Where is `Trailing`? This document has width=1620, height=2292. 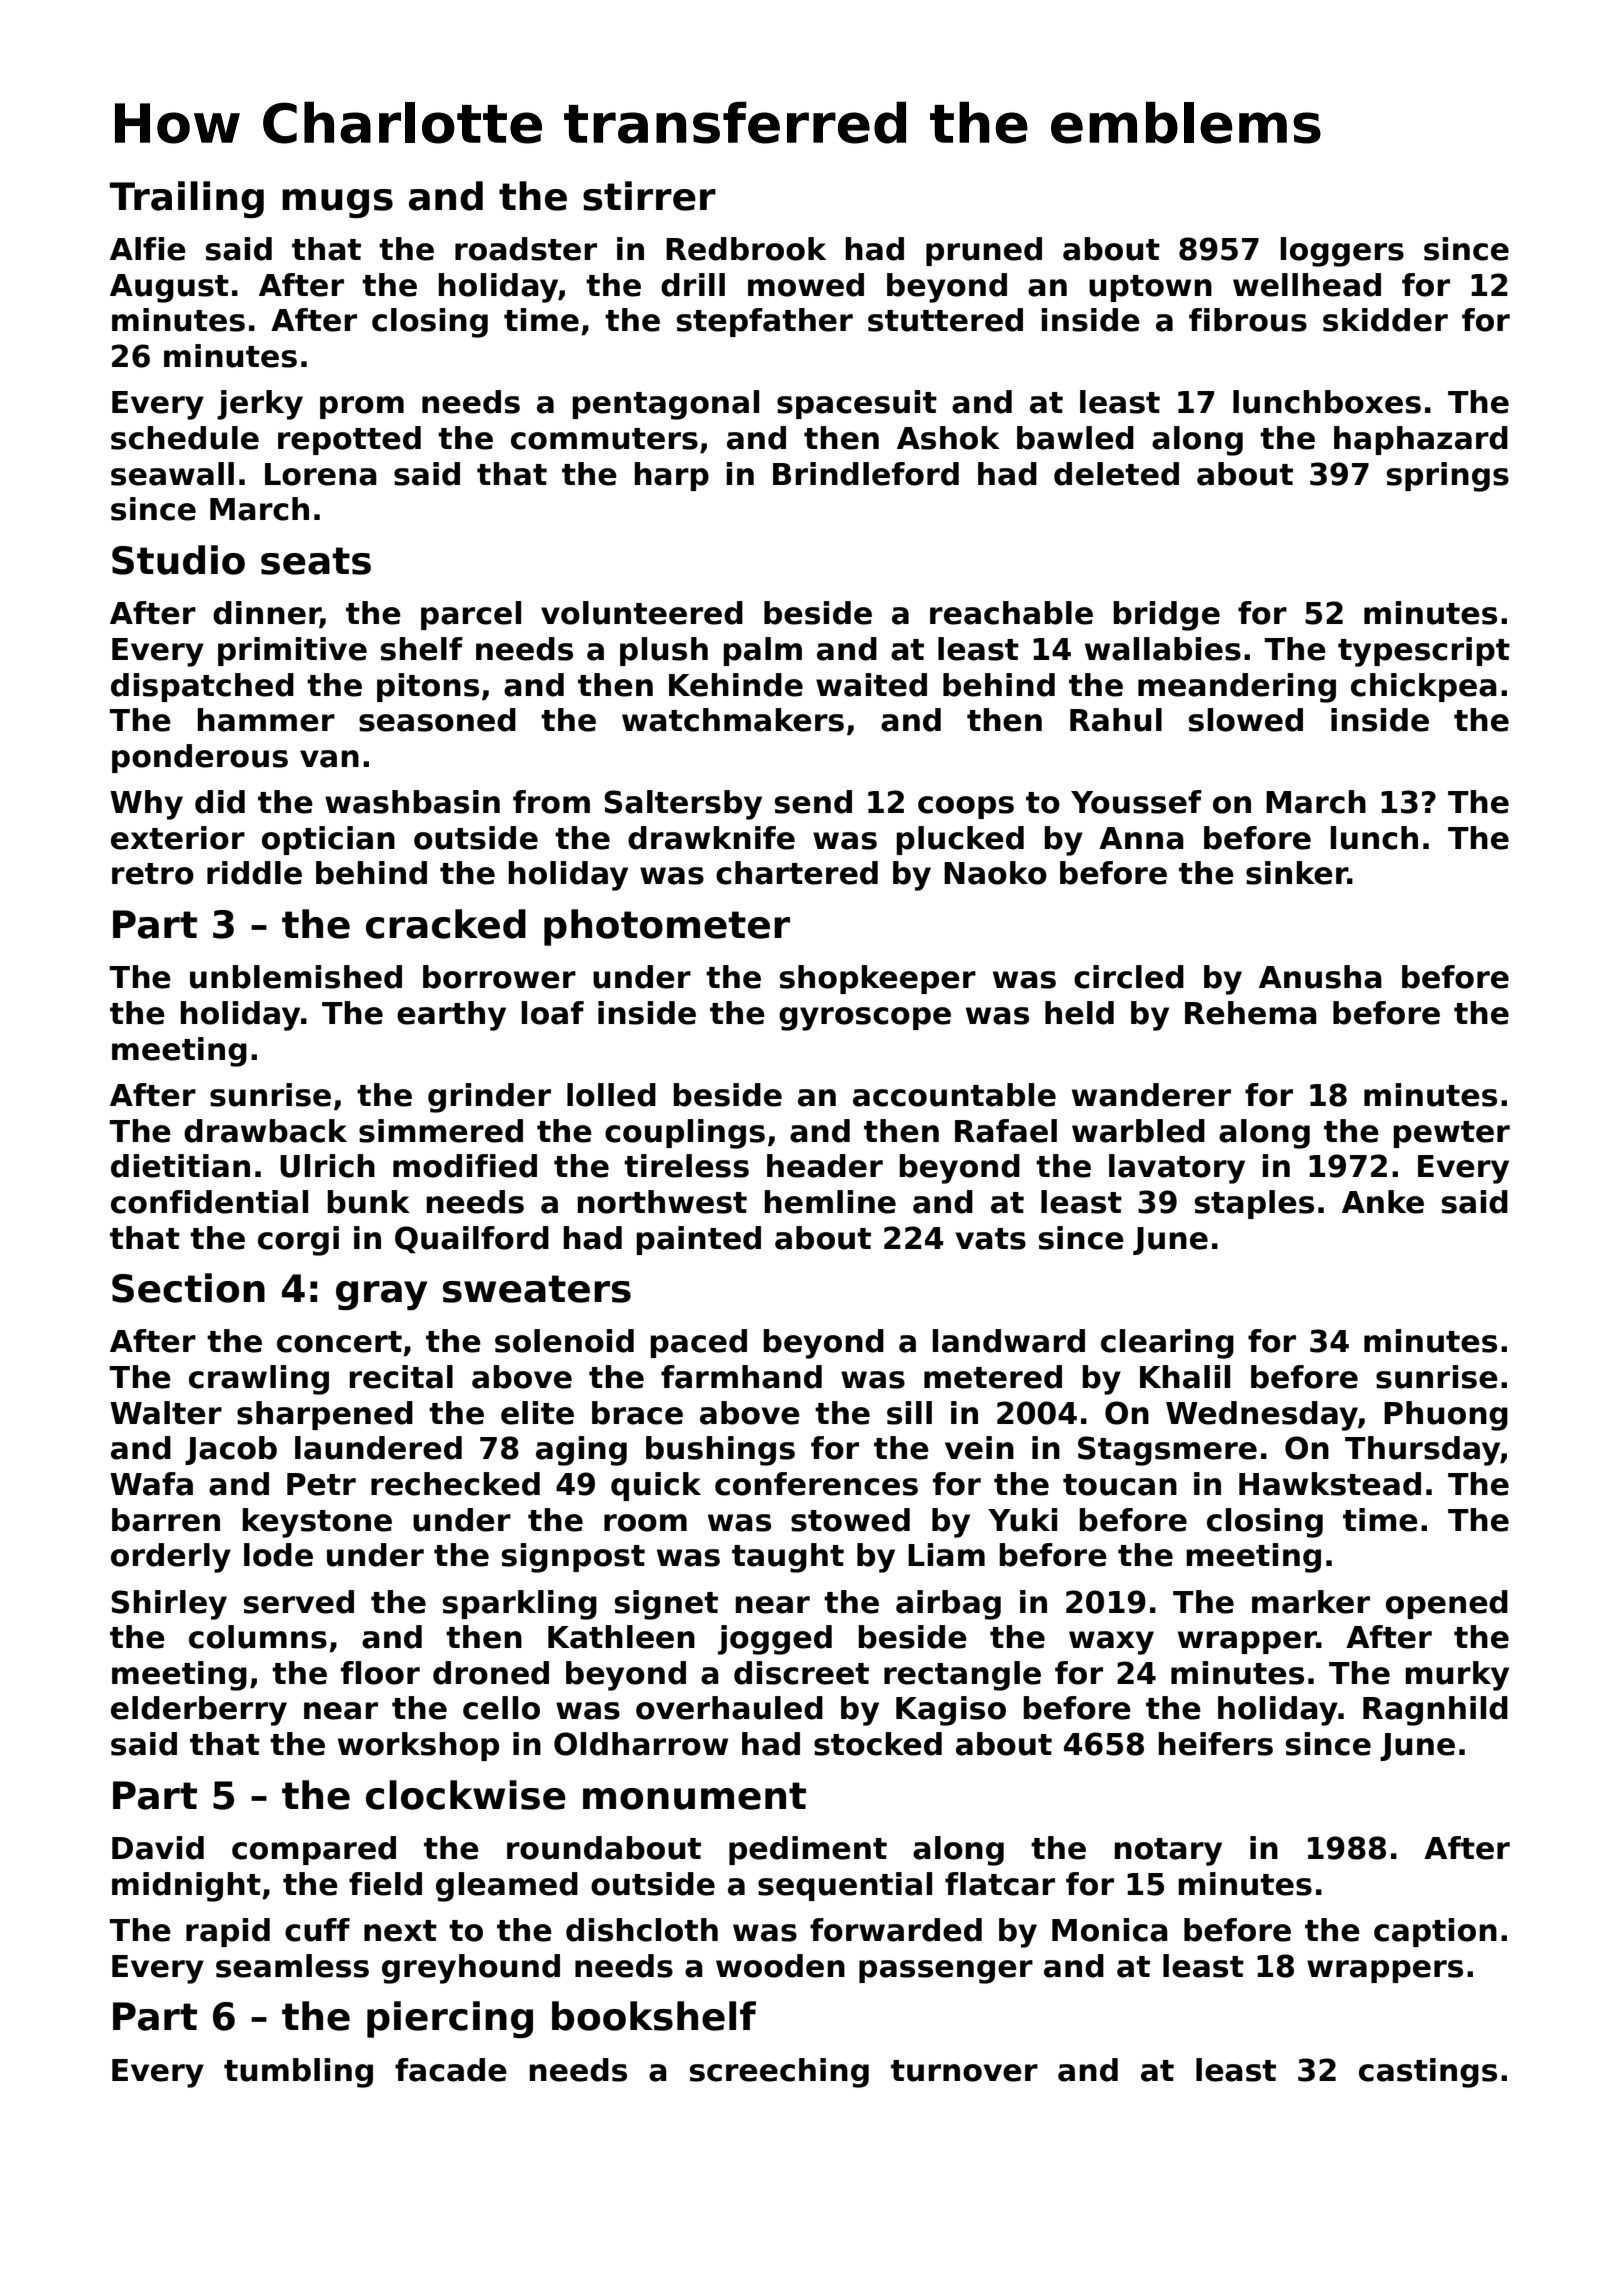 Trailing is located at coordinates (187, 199).
